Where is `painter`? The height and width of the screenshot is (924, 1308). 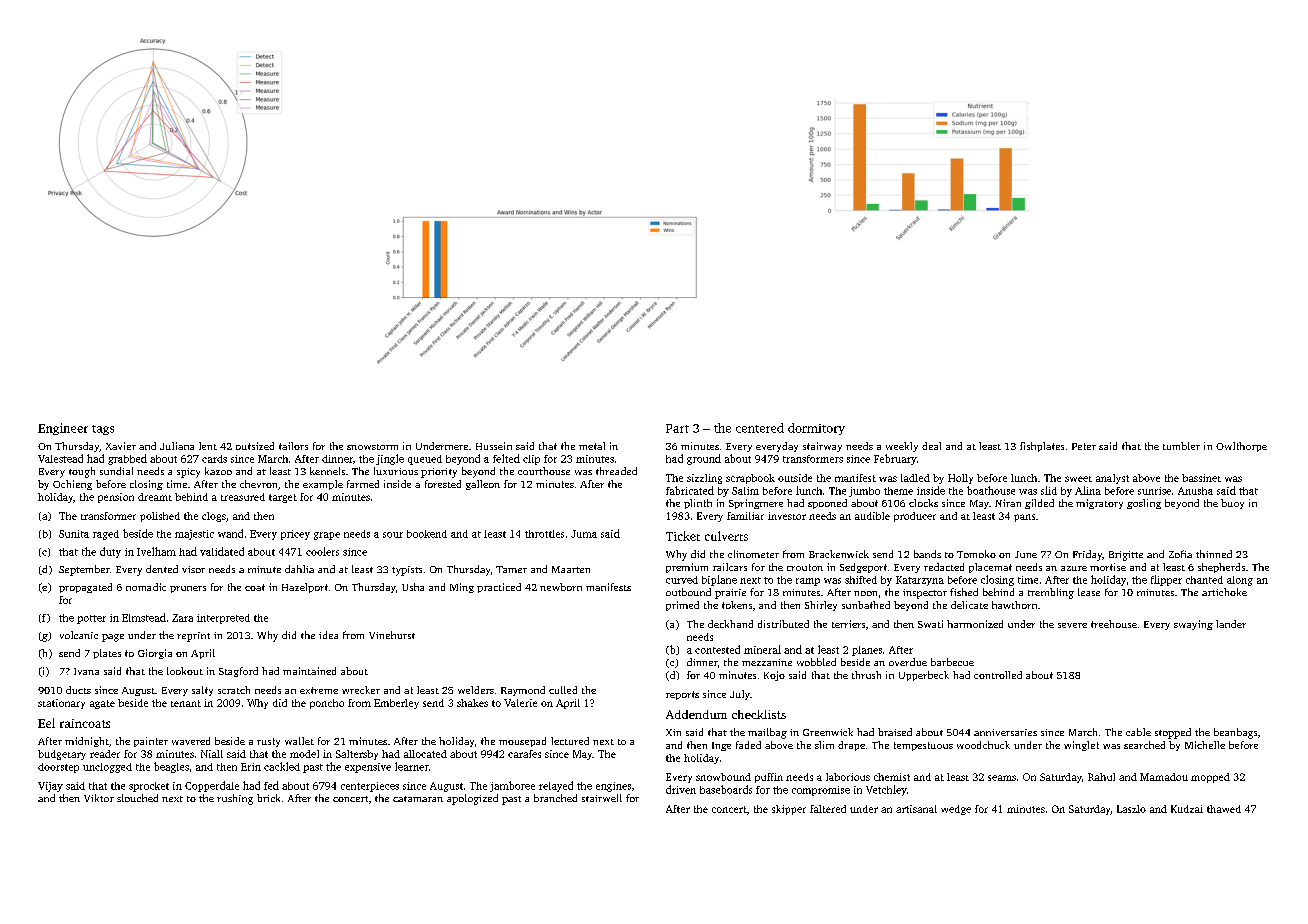
painter is located at coordinates (151, 742).
